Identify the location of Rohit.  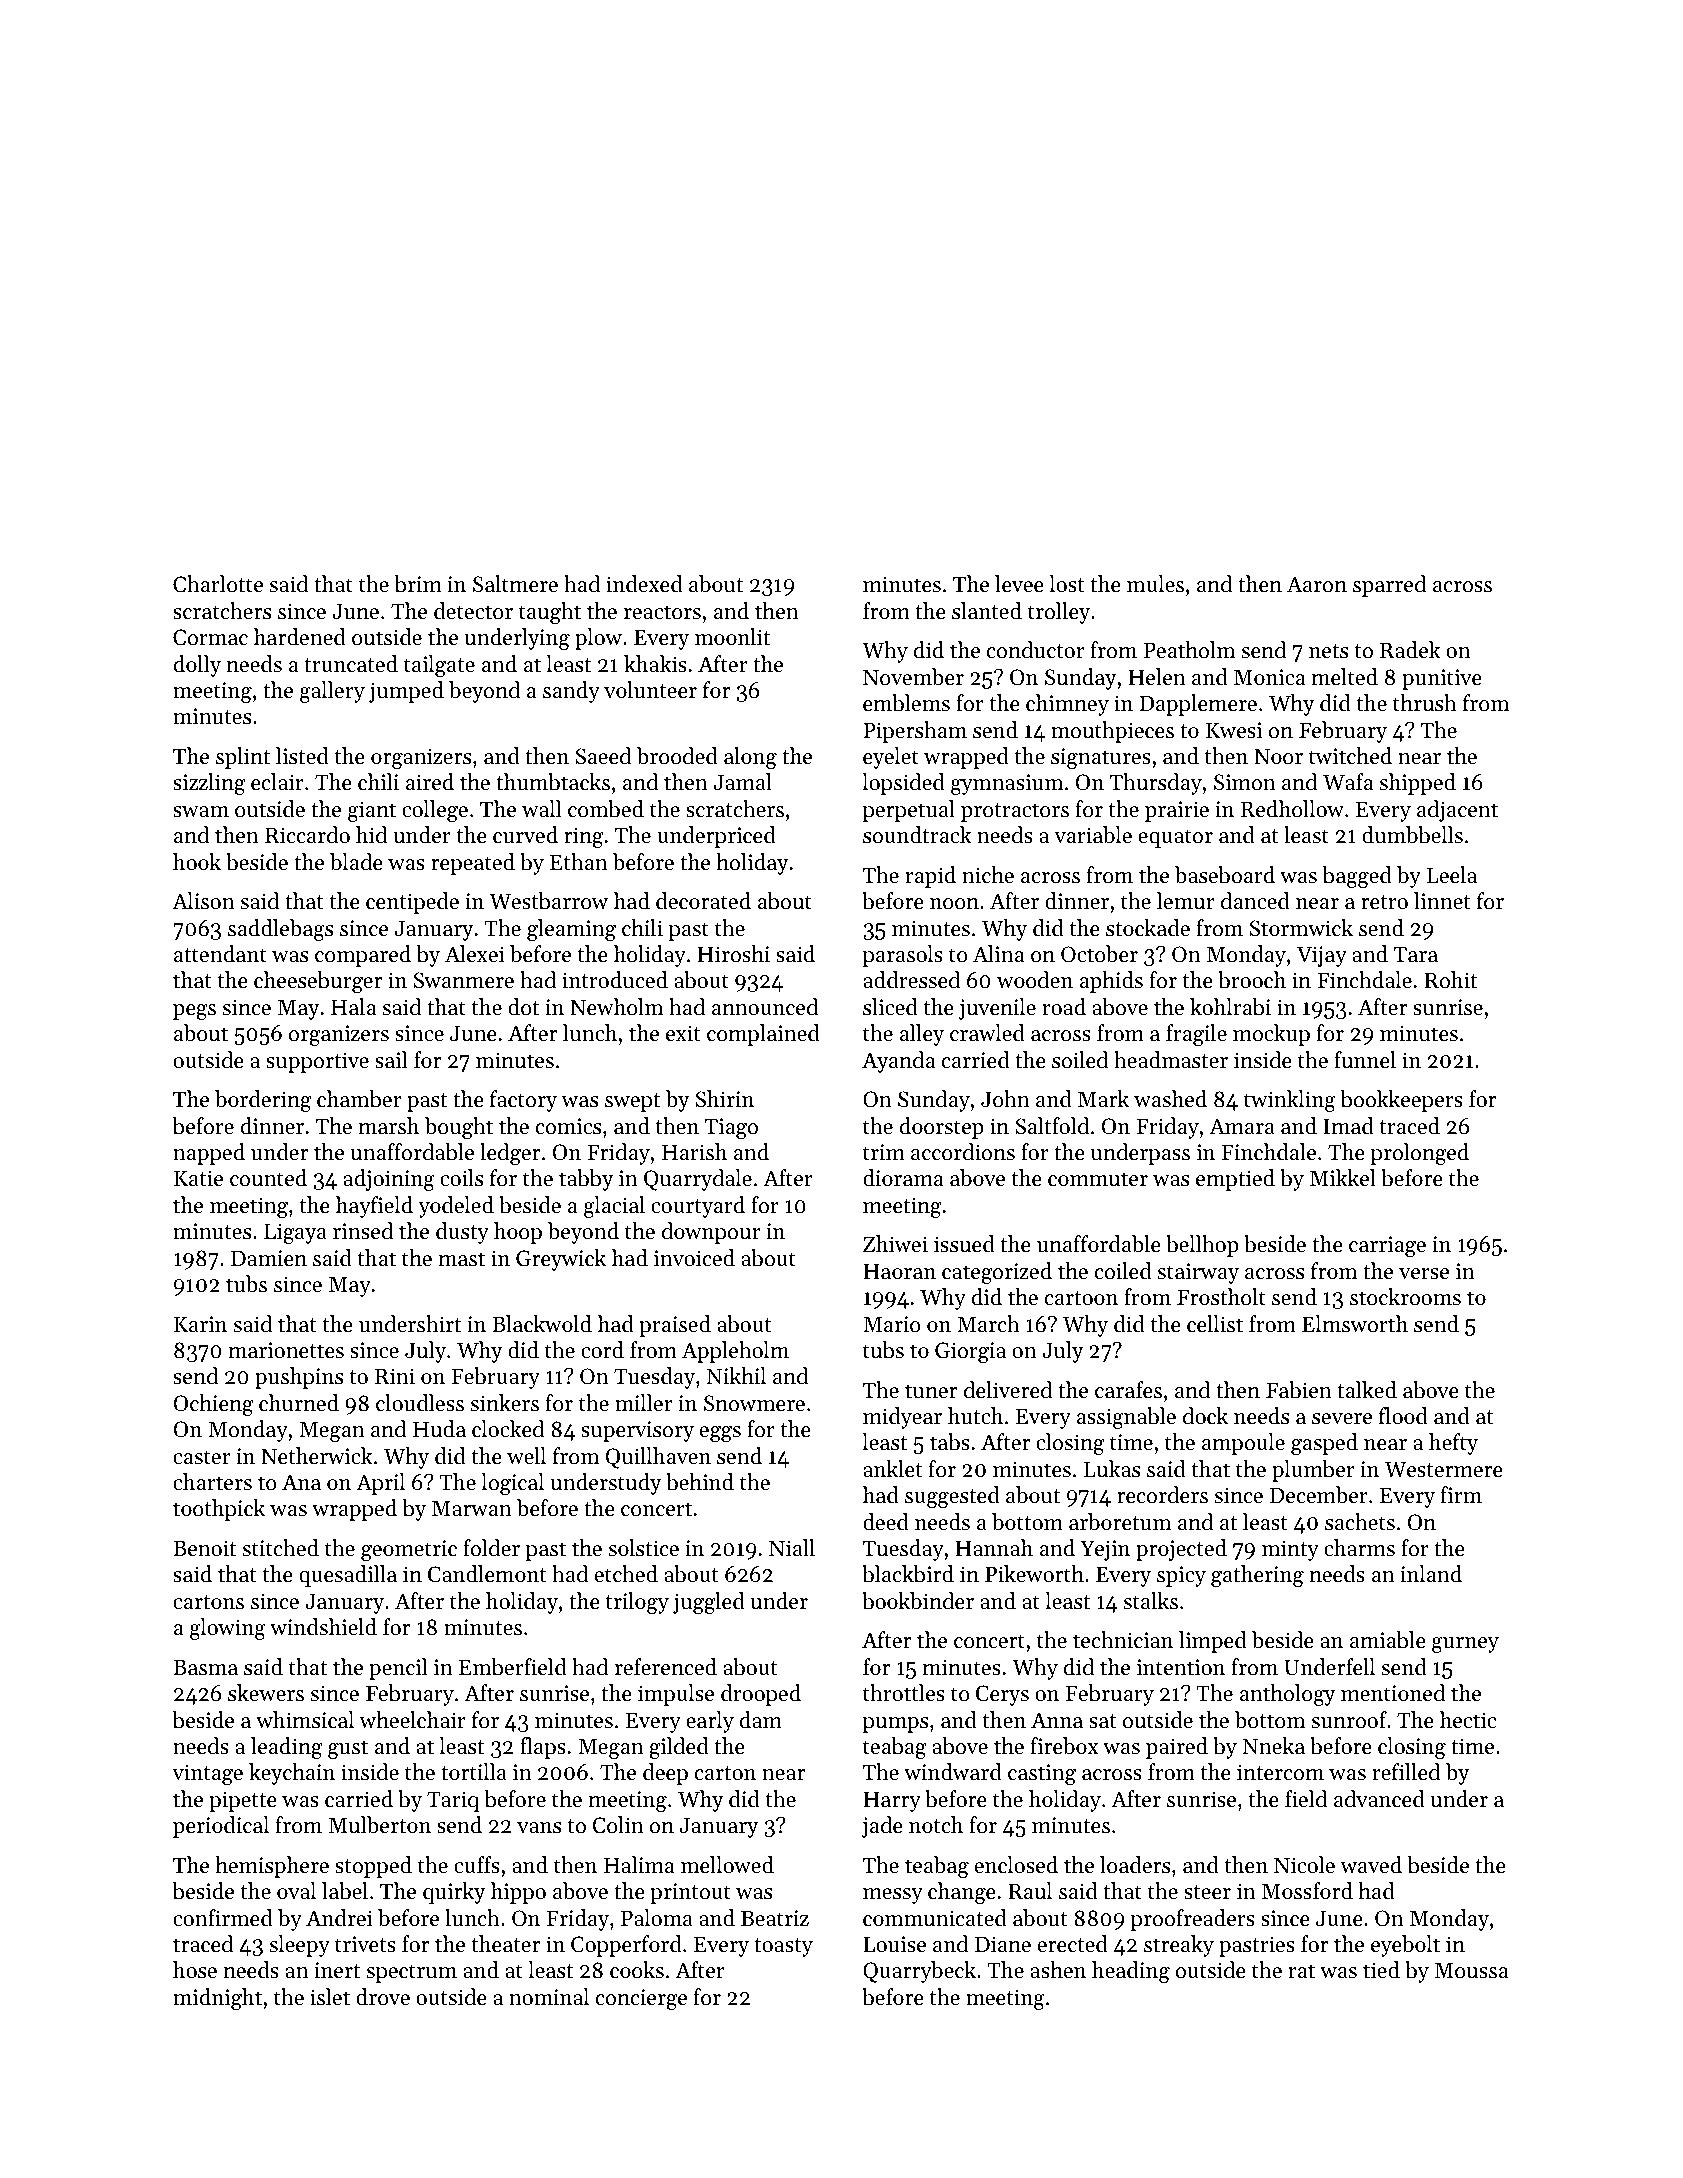
(1450, 980).
